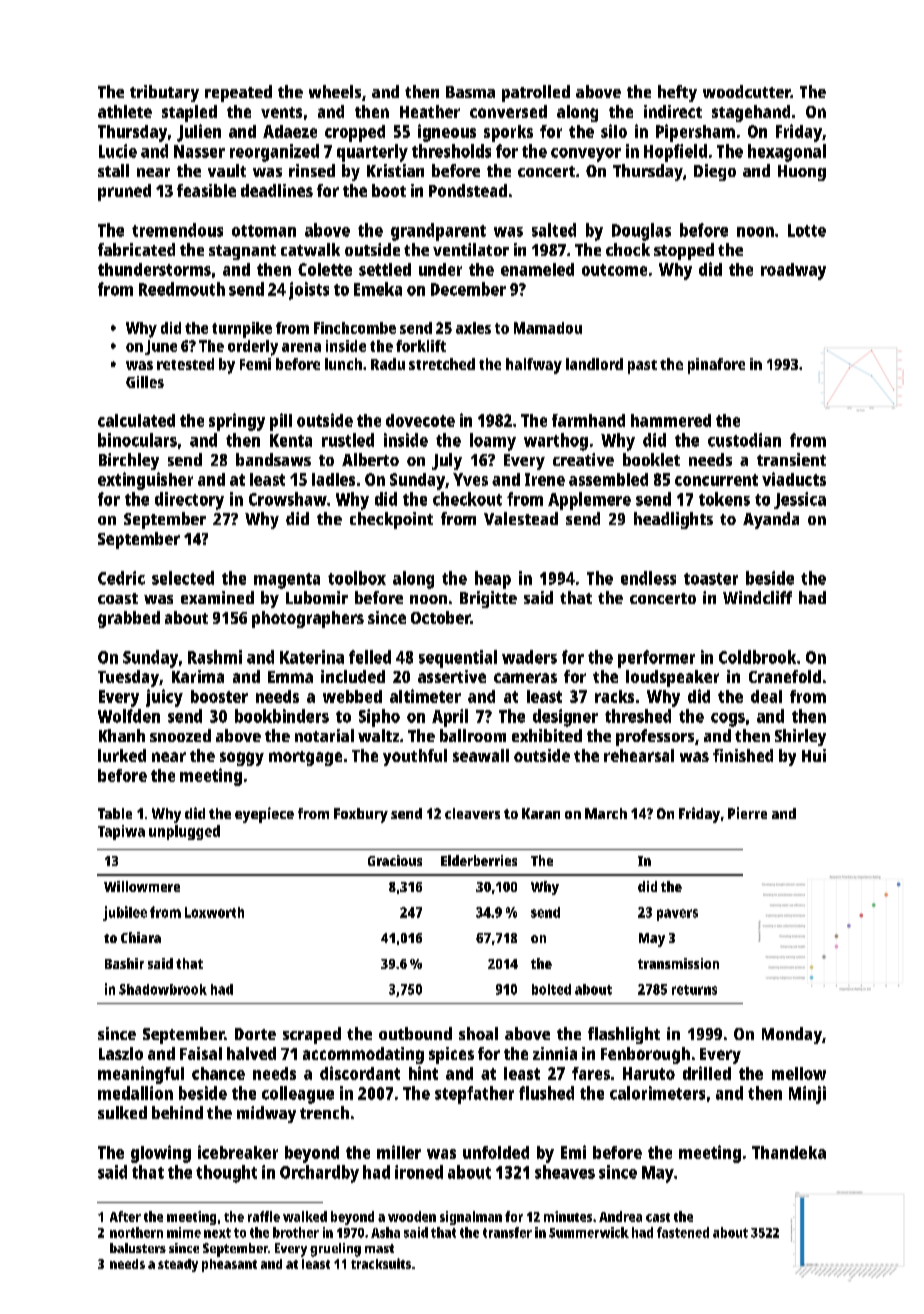 The width and height of the document is (924, 1314). What do you see at coordinates (802, 173) in the document?
I see `Huong` at bounding box center [802, 173].
